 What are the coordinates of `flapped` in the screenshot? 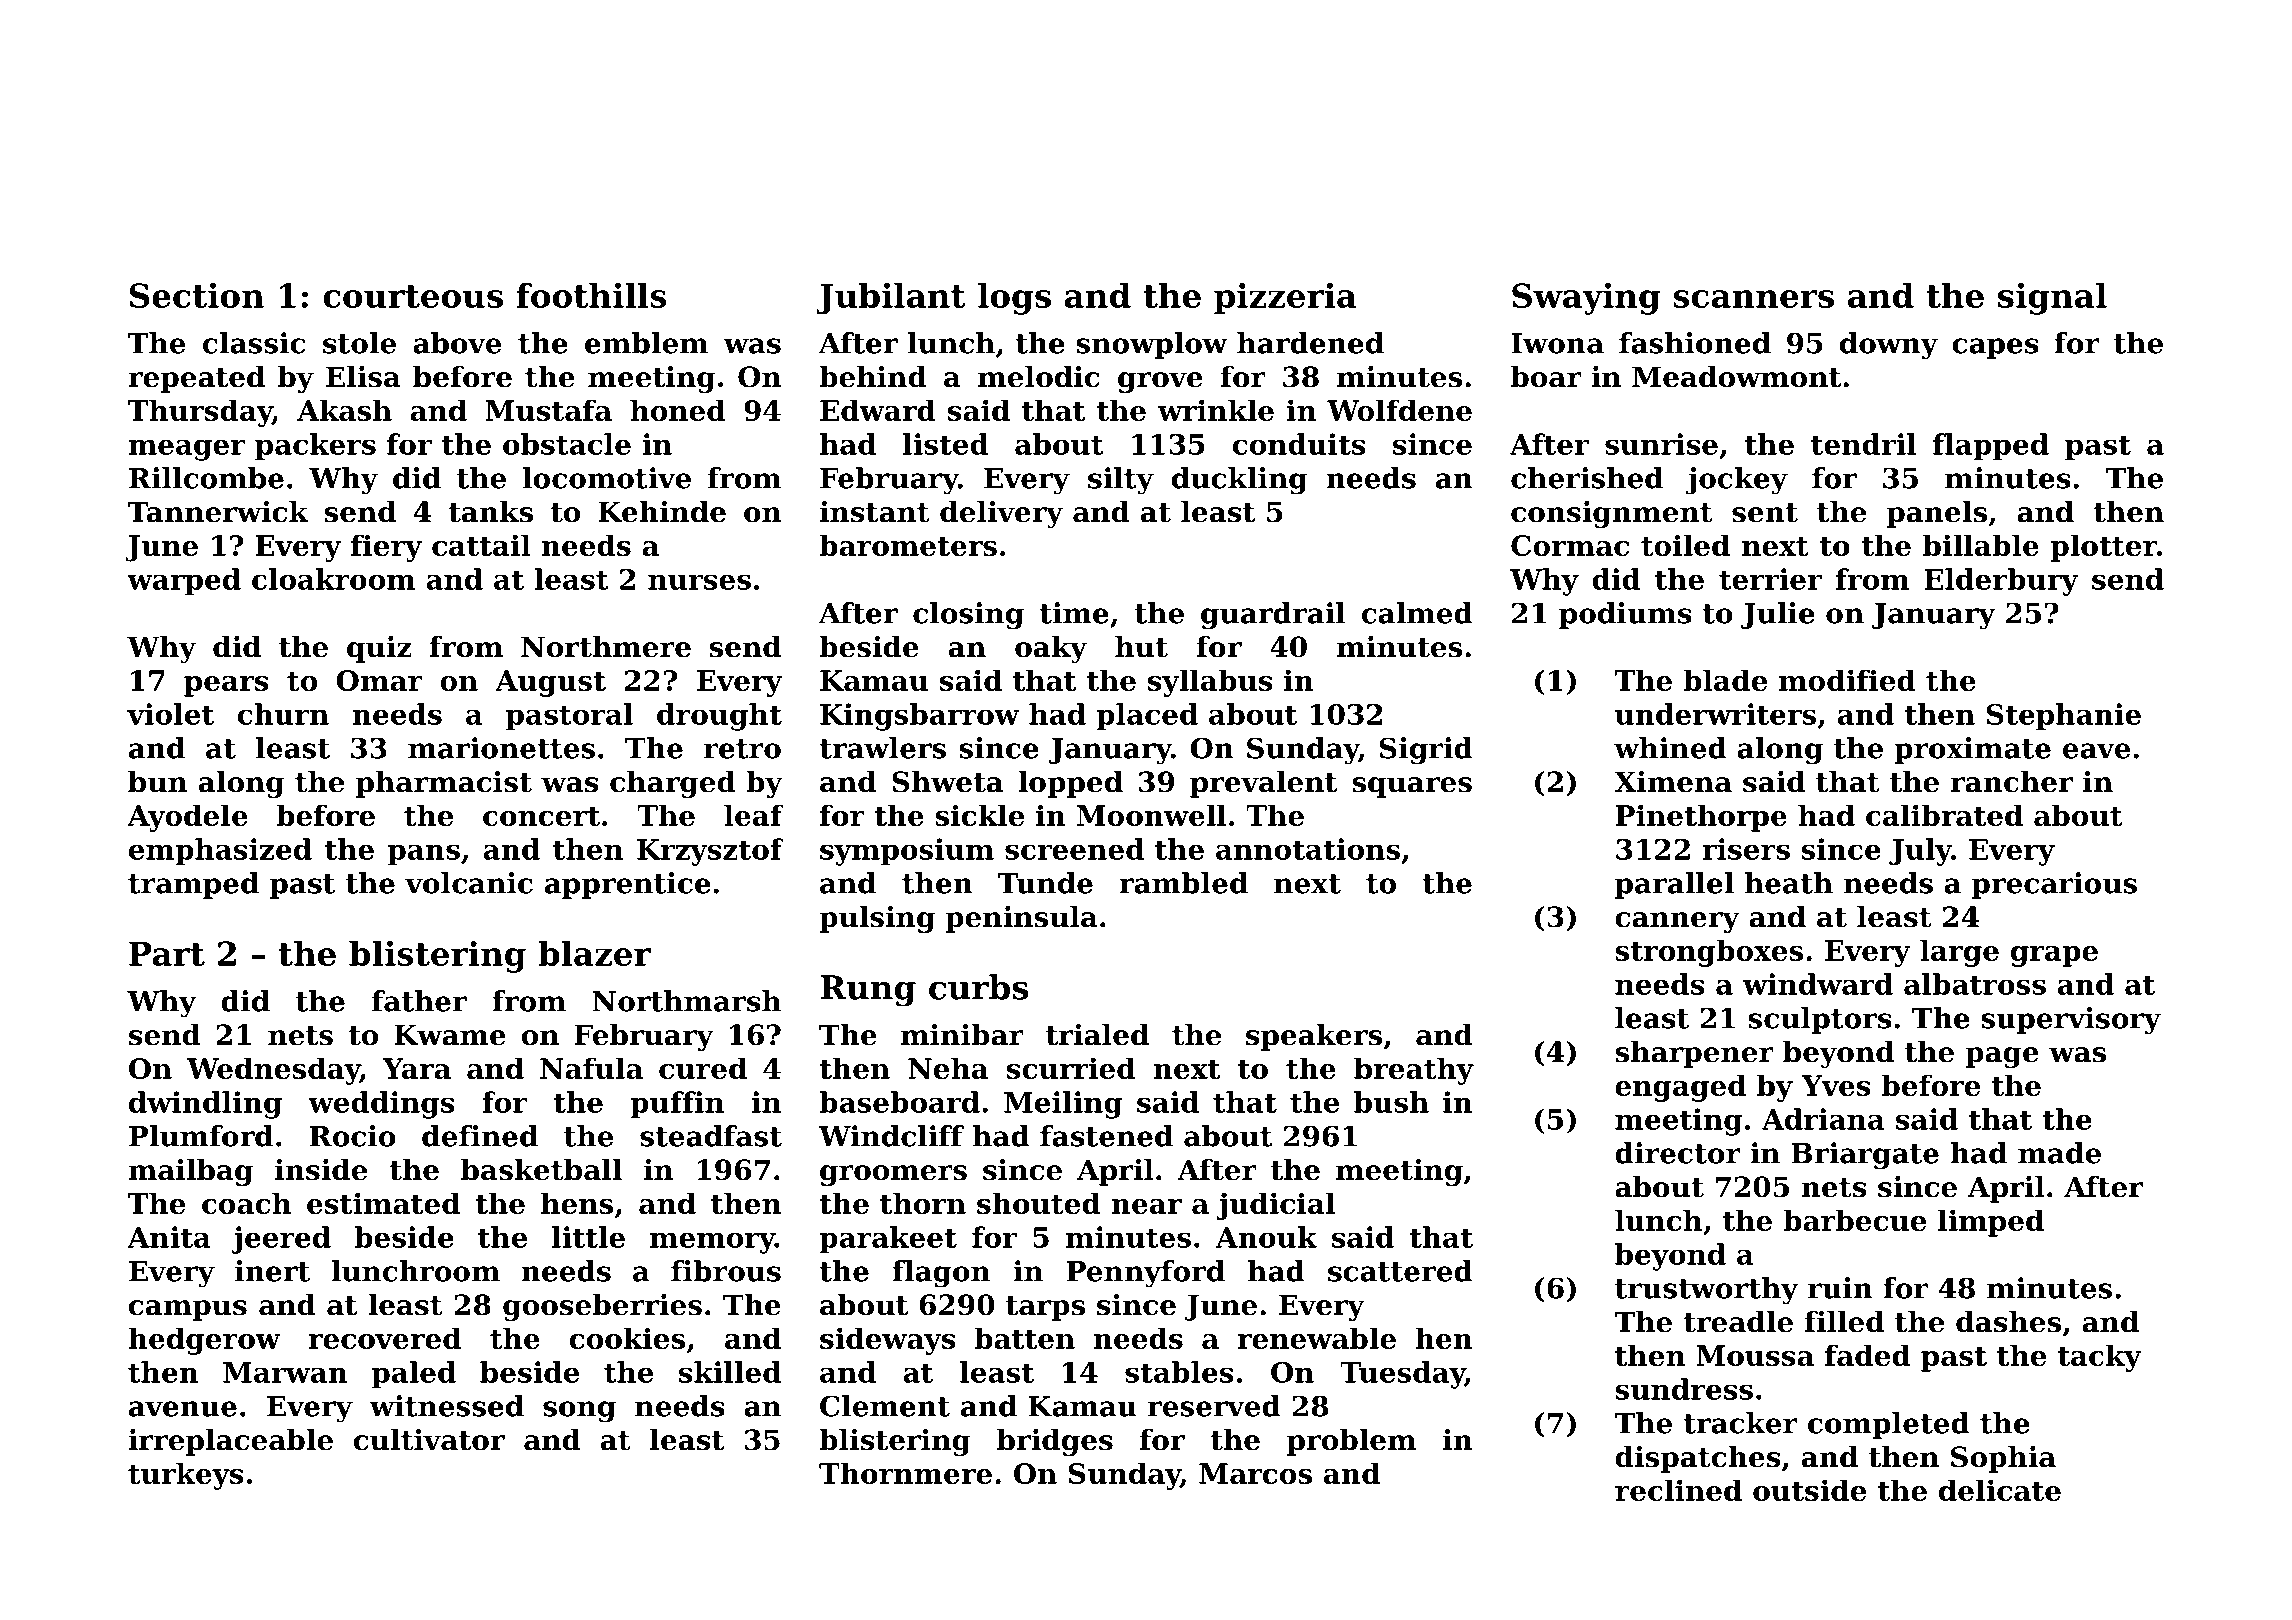 It's located at (1991, 446).
